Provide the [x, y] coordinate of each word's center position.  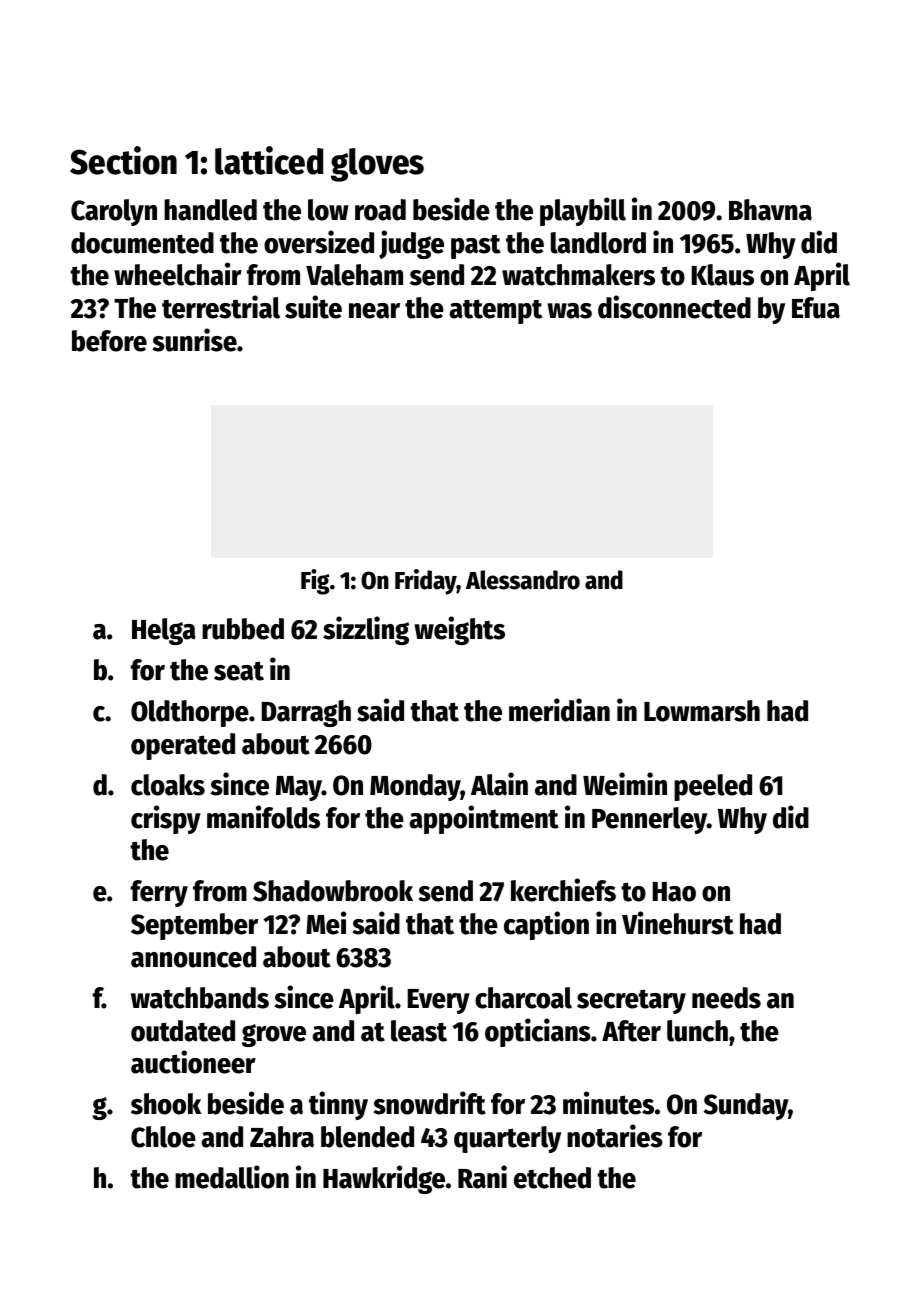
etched [552, 1178]
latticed [269, 160]
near [374, 311]
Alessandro [523, 580]
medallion [232, 1177]
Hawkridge [384, 1179]
